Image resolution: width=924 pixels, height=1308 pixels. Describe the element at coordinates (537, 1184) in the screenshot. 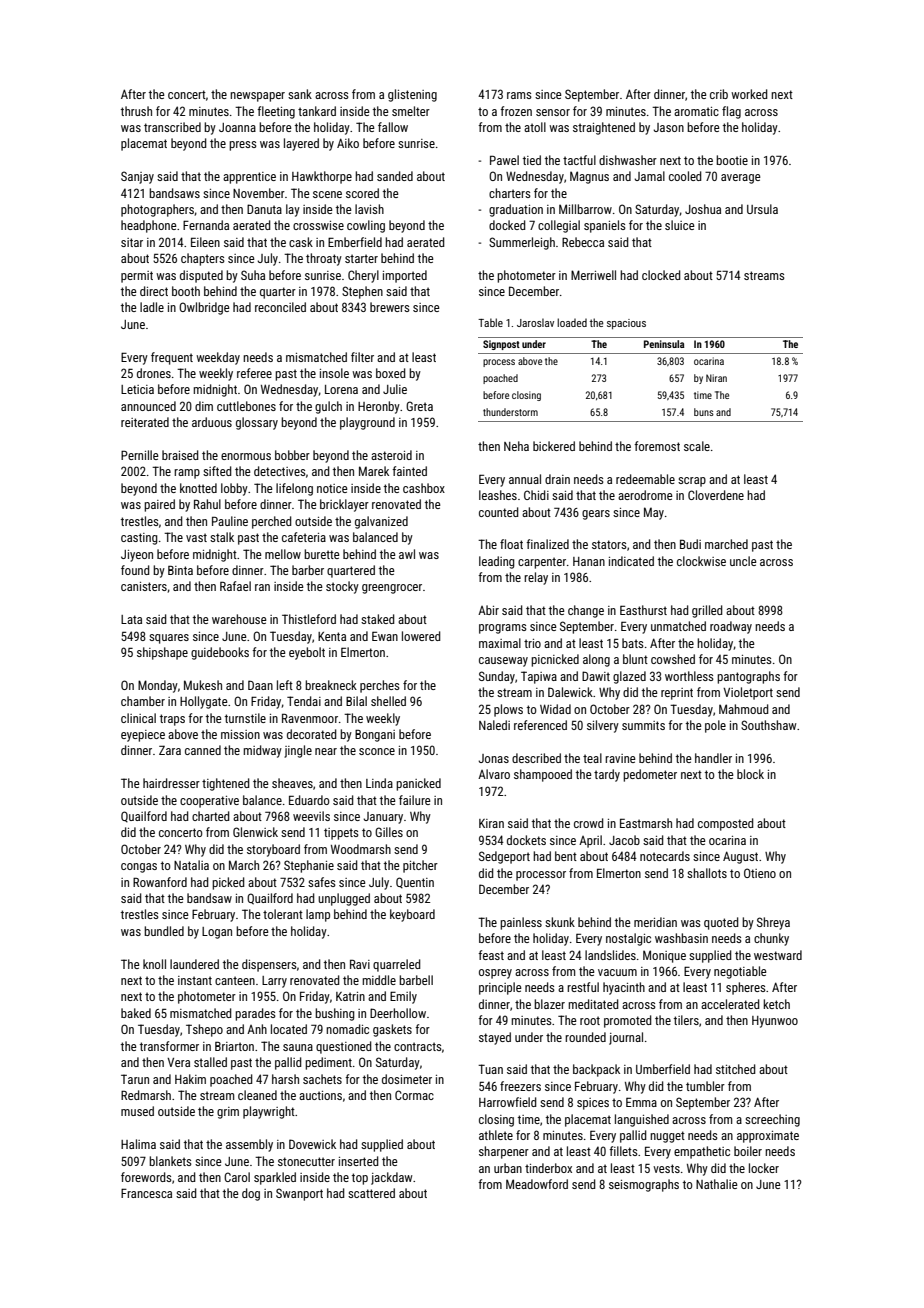

I see `Meadowford` at that location.
